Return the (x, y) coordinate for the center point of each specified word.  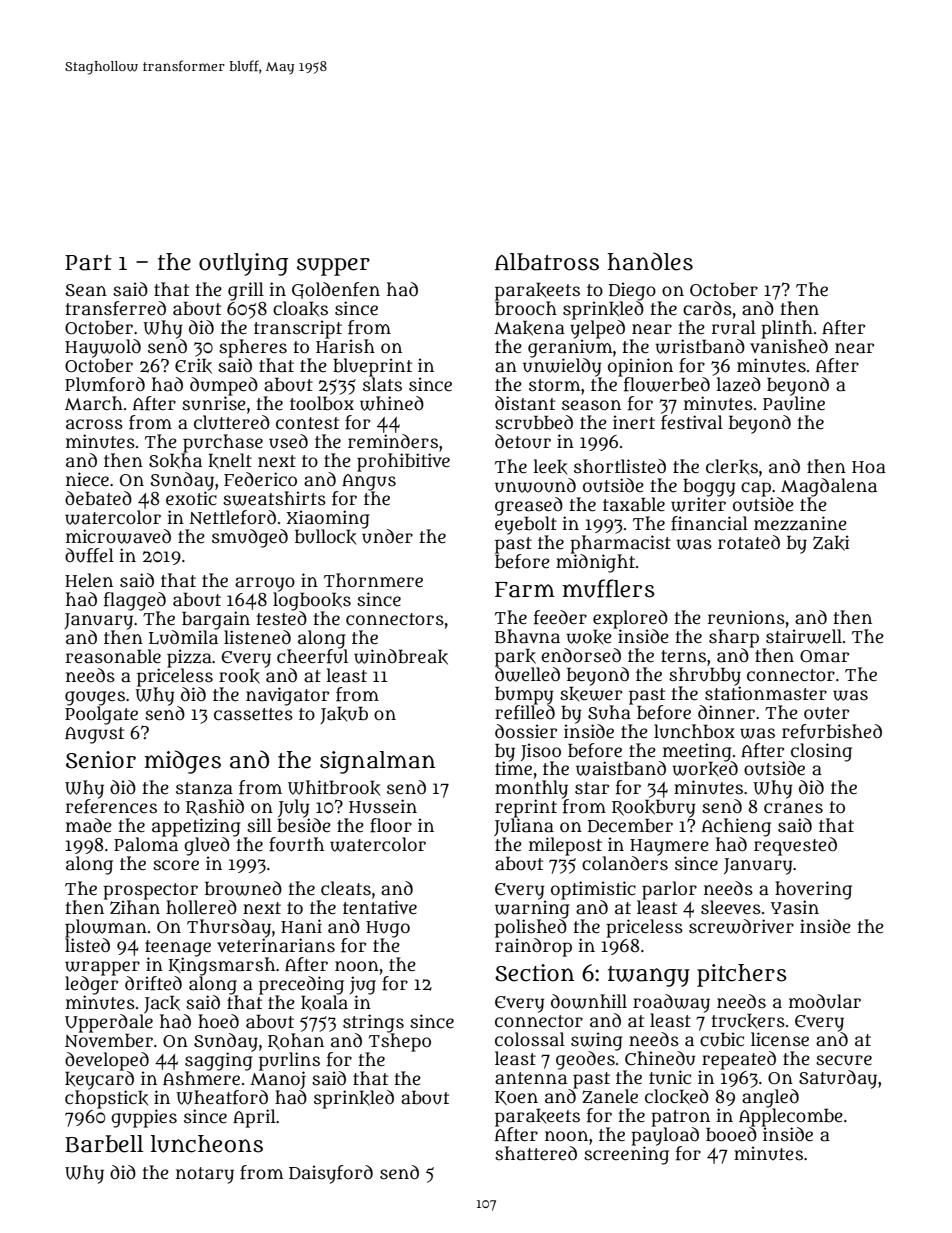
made (89, 825)
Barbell (104, 1144)
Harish (345, 346)
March (94, 403)
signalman (377, 762)
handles (650, 261)
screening (626, 1155)
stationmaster (766, 693)
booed (731, 1134)
